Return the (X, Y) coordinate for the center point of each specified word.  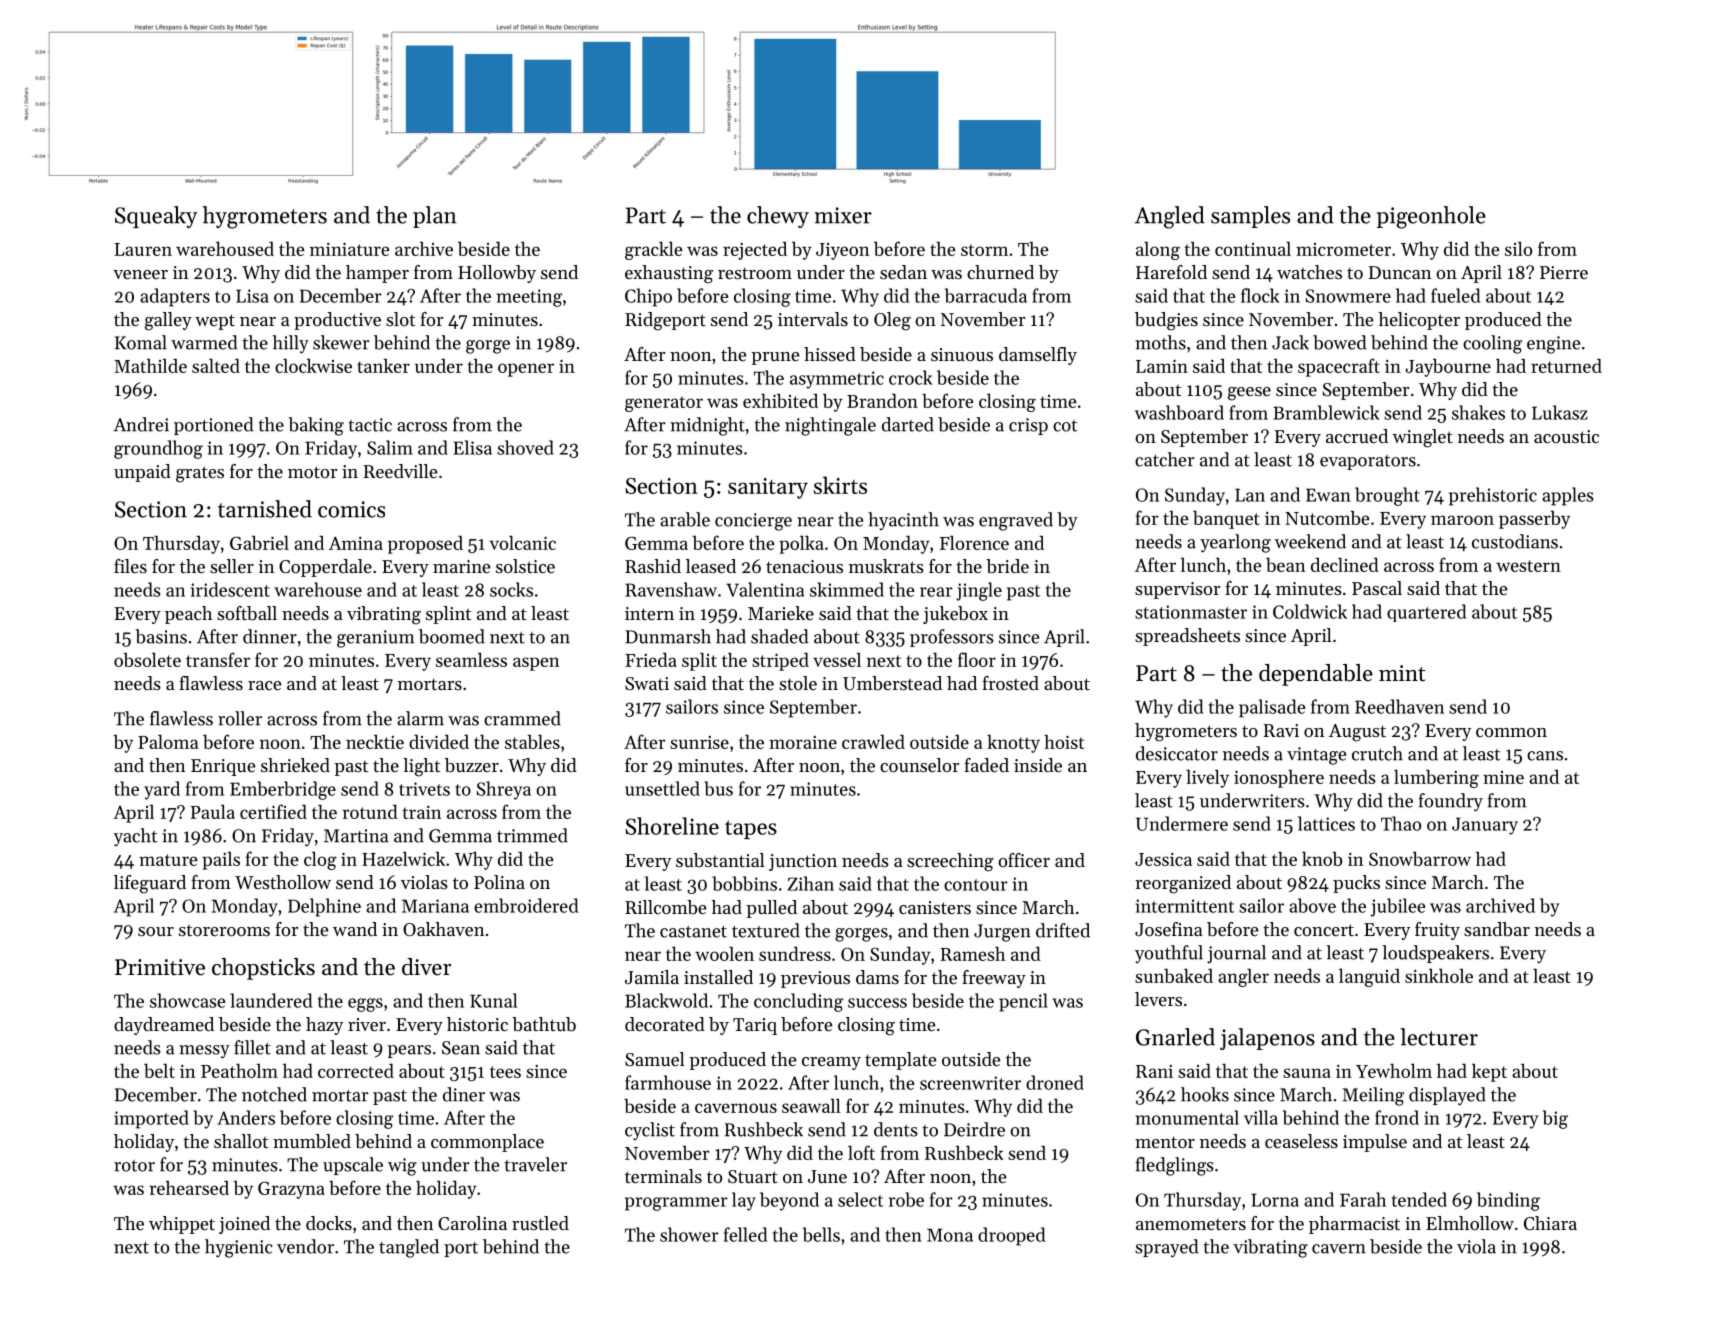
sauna (1307, 1073)
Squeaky (156, 217)
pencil (1023, 1002)
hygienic (239, 1248)
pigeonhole (1431, 217)
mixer (843, 215)
